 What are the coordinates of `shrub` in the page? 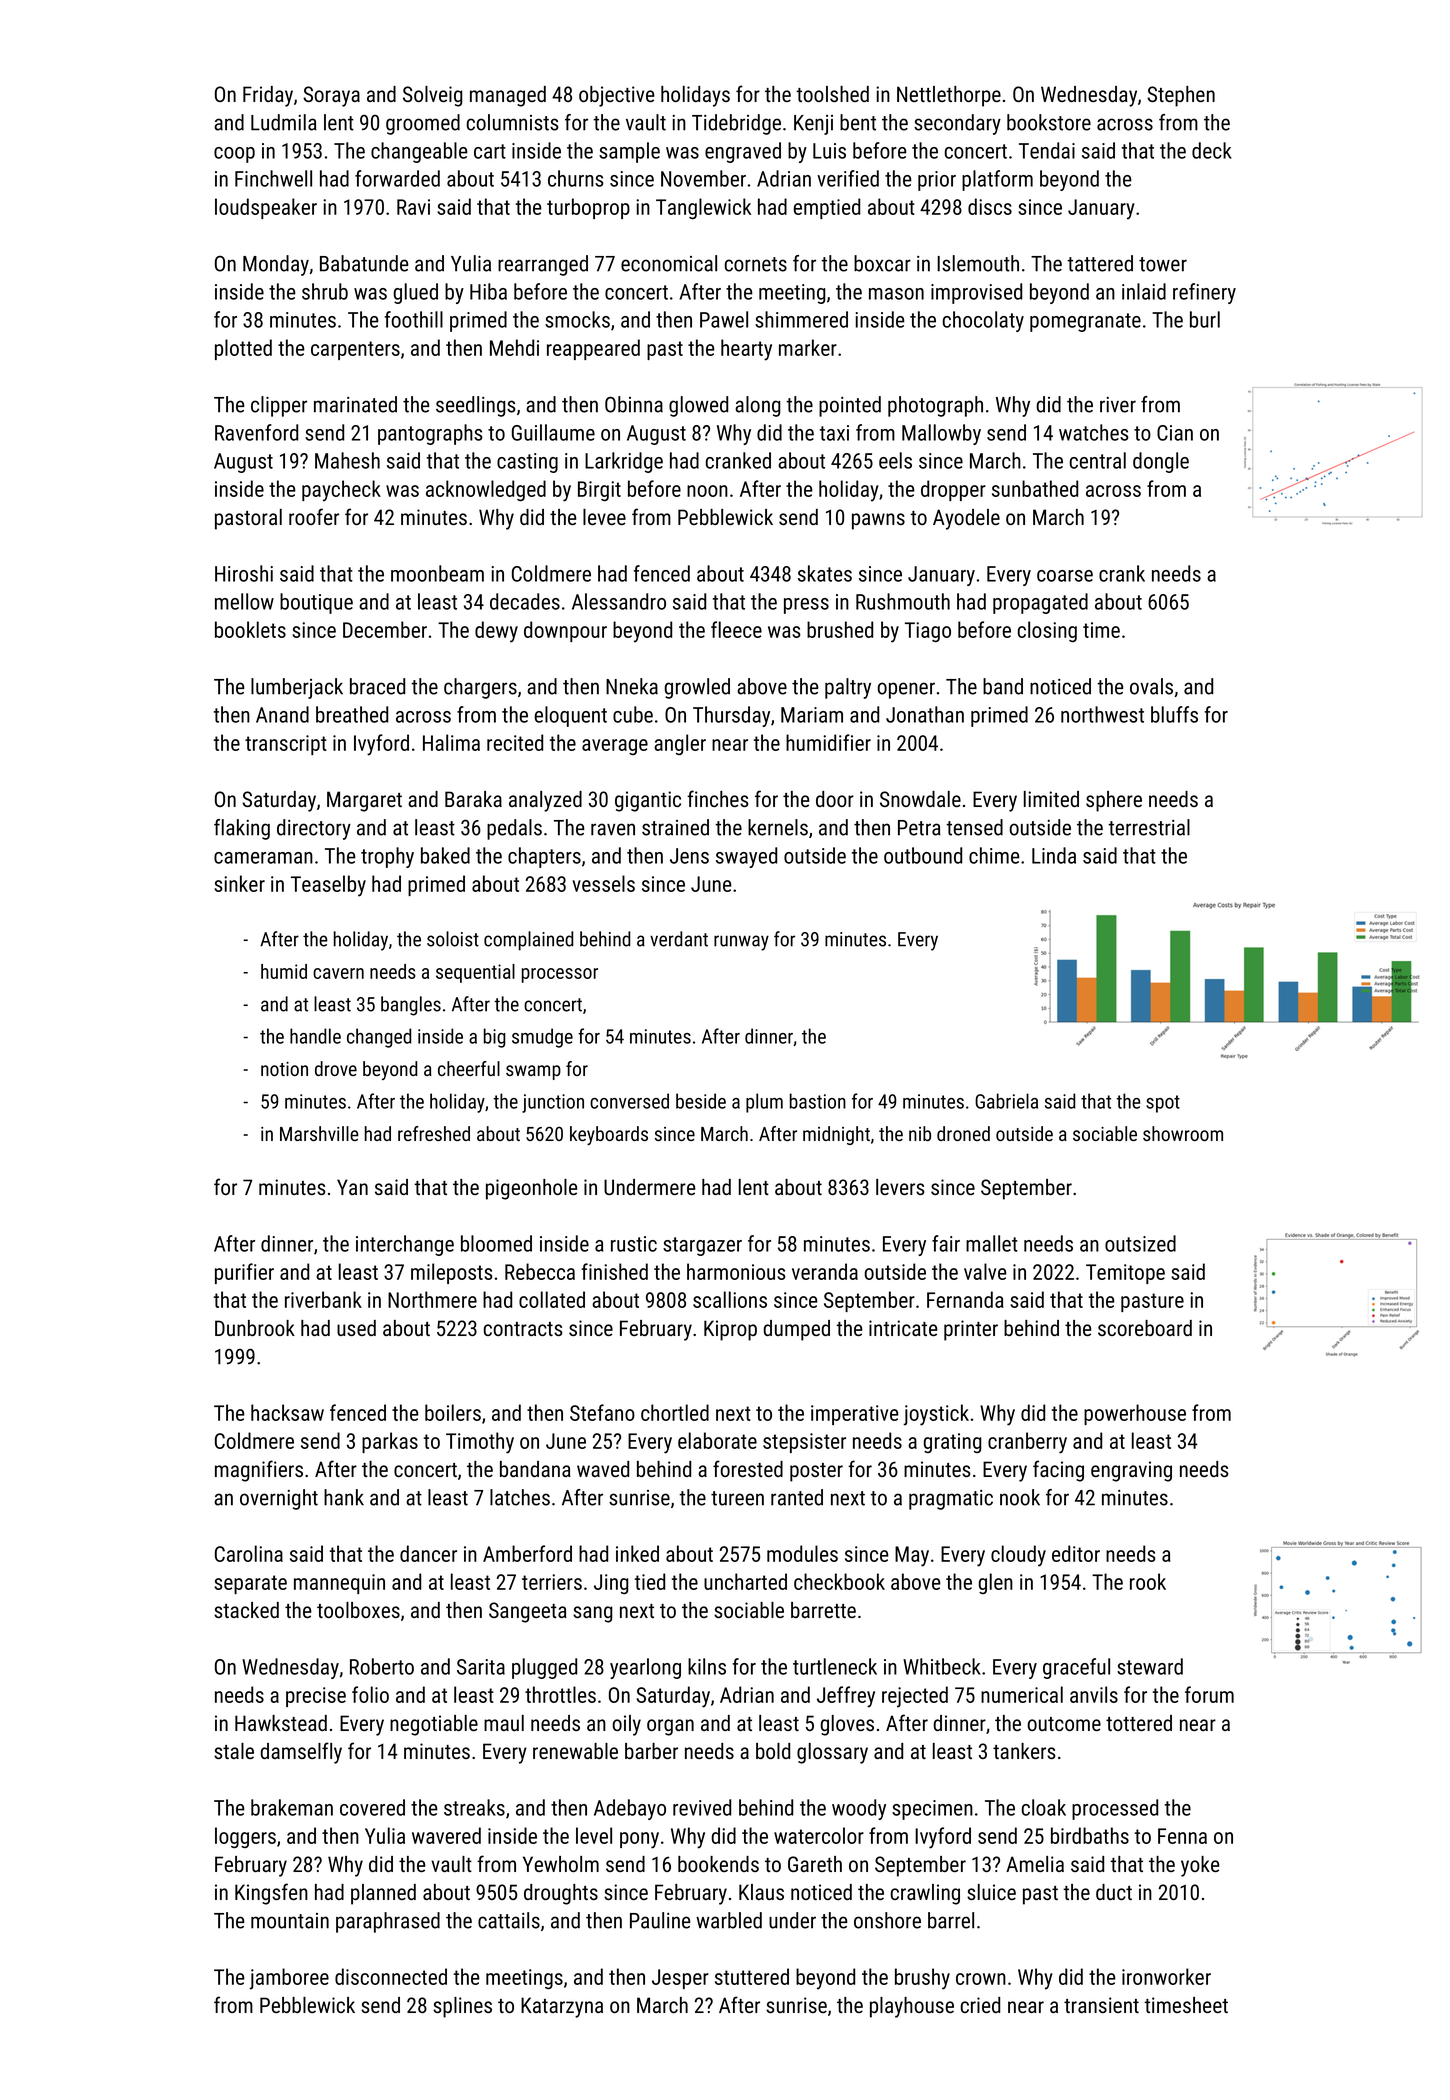 It's located at (325, 291).
